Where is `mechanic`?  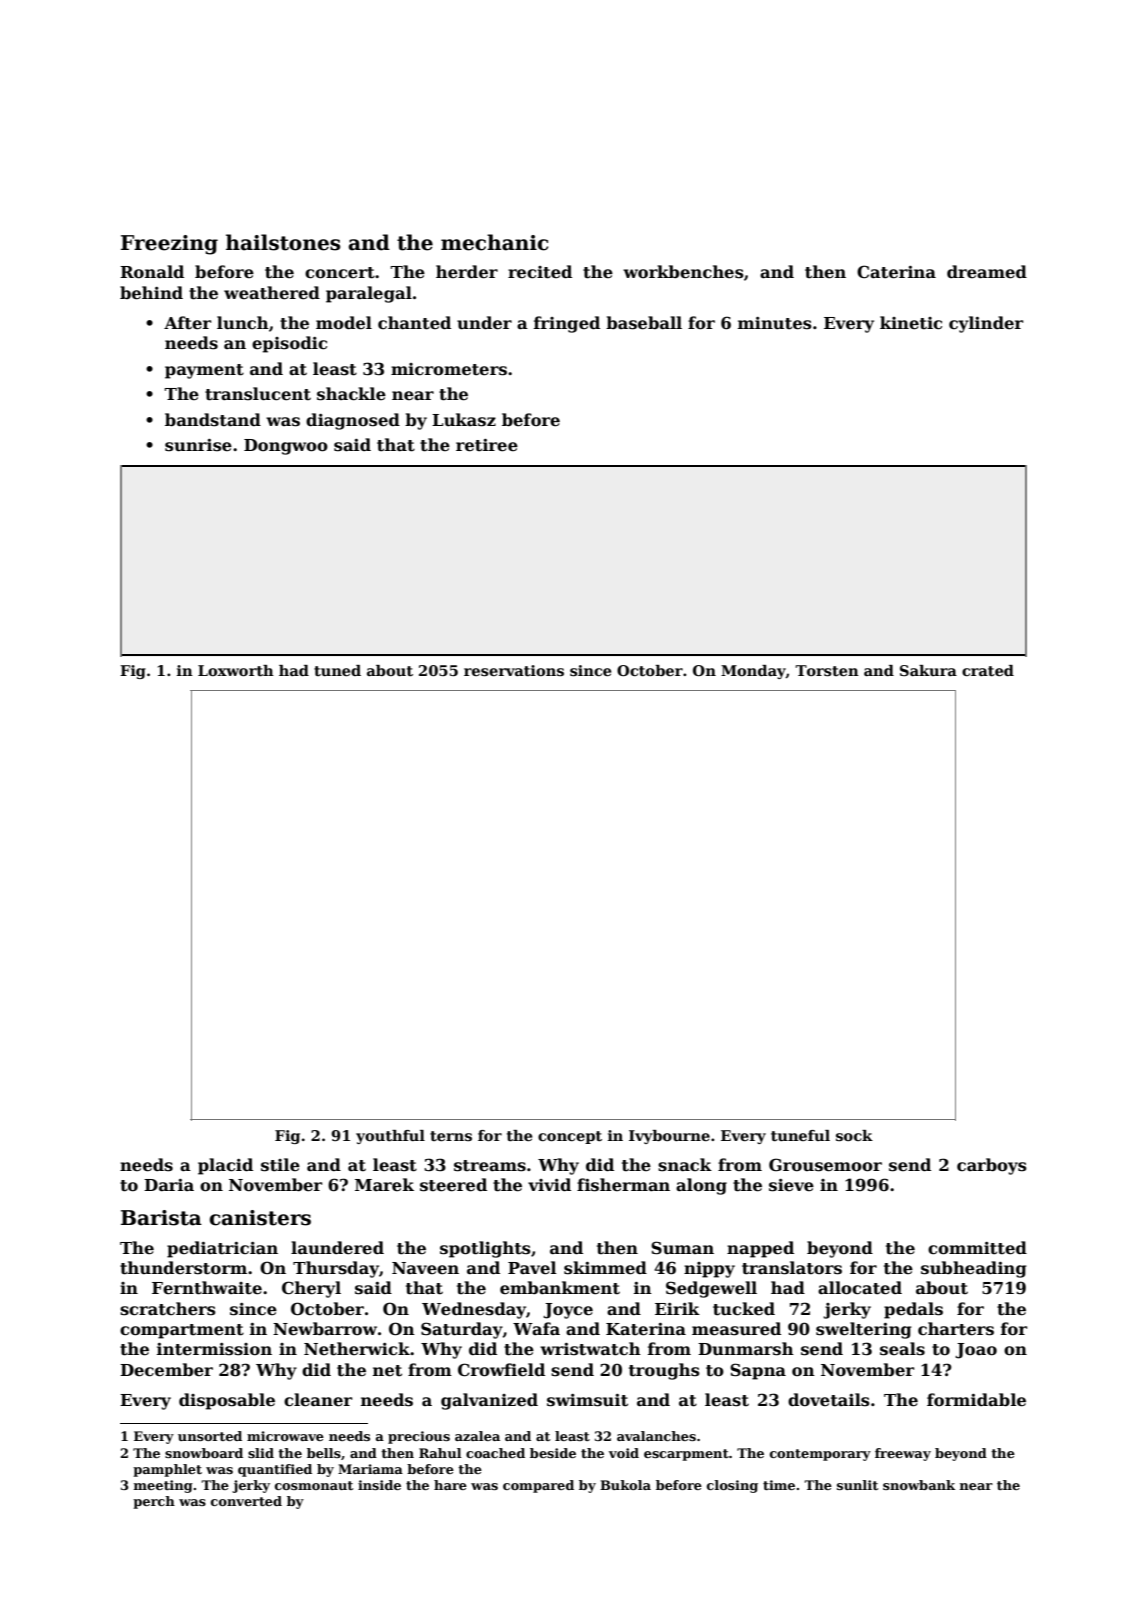
mechanic is located at coordinates (494, 242).
